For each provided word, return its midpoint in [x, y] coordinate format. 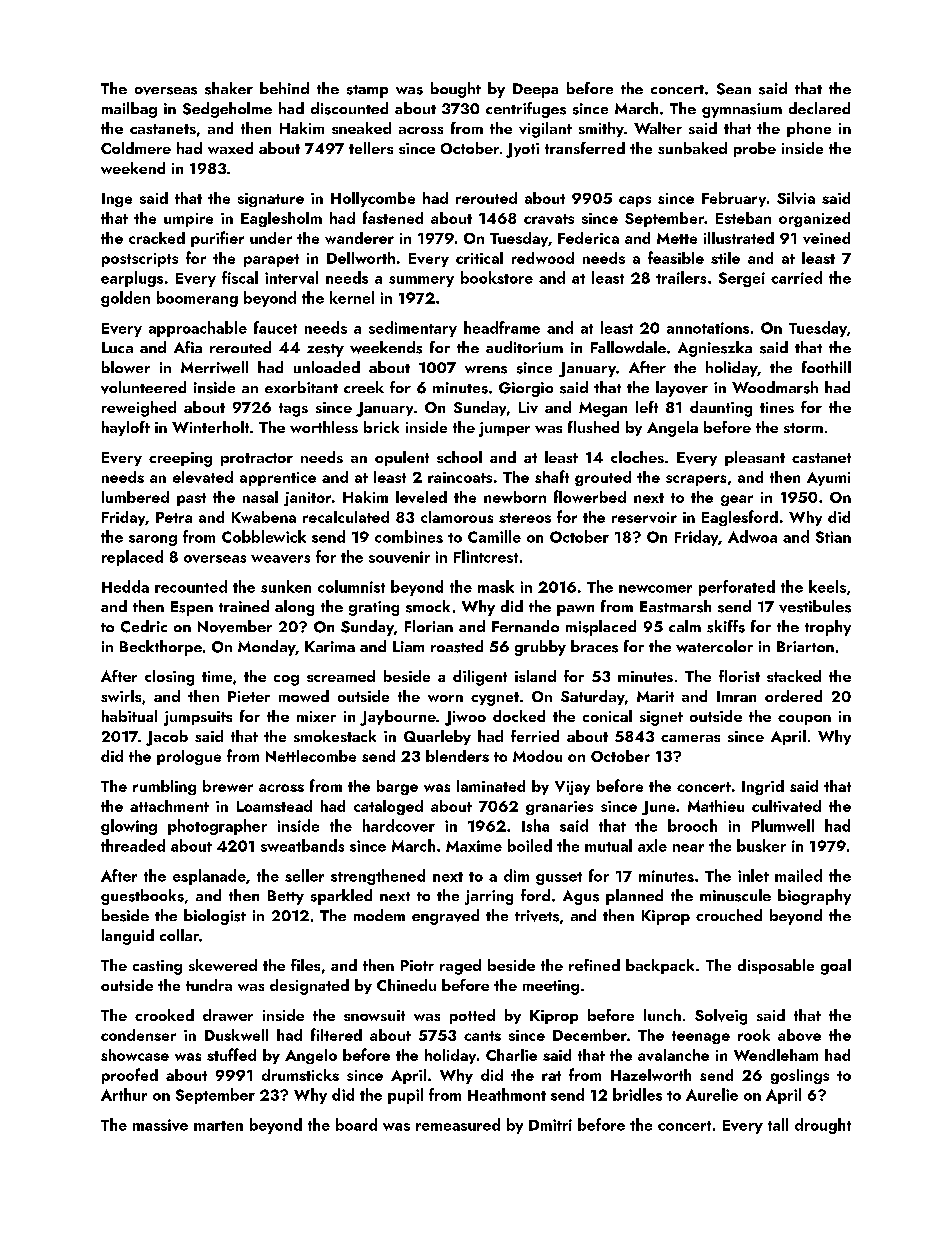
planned [634, 897]
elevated [203, 477]
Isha [535, 825]
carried [796, 277]
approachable [198, 329]
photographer [217, 827]
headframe [502, 327]
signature [271, 200]
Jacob [167, 738]
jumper [504, 429]
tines [777, 407]
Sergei [742, 279]
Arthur [124, 1094]
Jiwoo [465, 718]
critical [479, 258]
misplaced [601, 628]
